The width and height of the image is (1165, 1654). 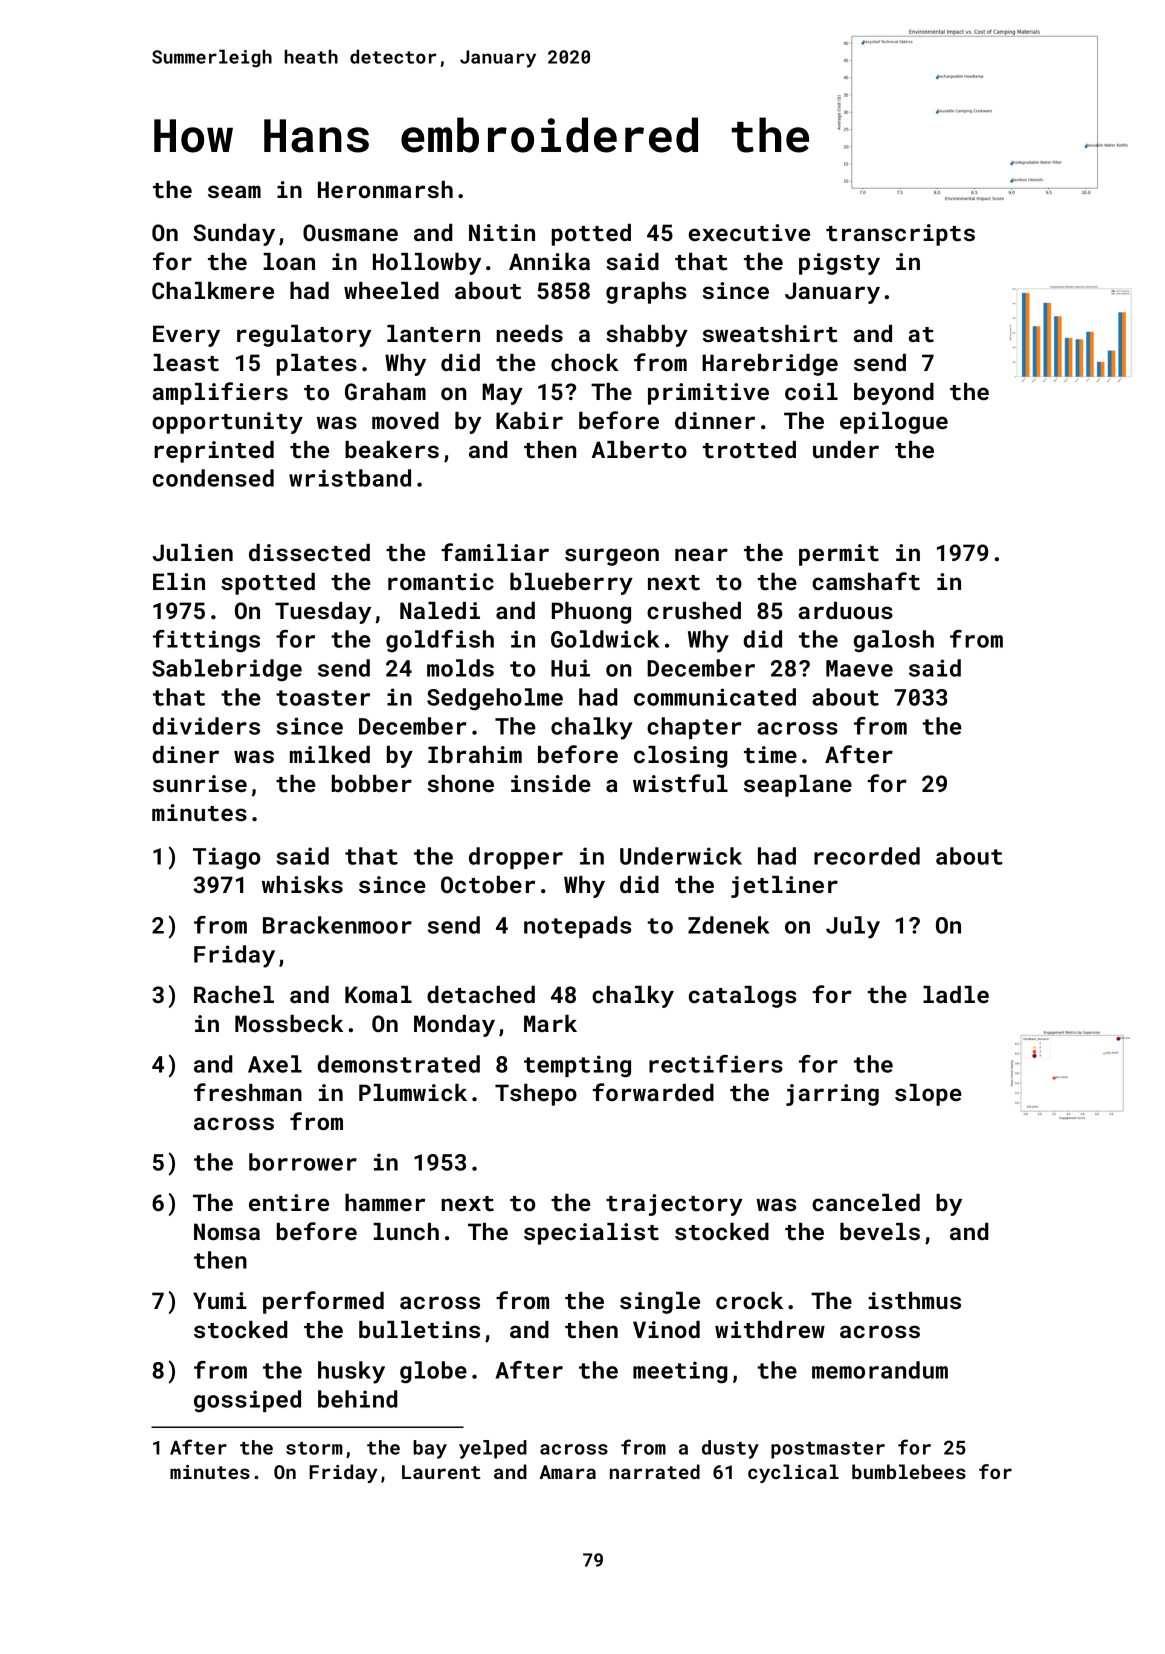 I want to click on Kabir, so click(x=529, y=420).
